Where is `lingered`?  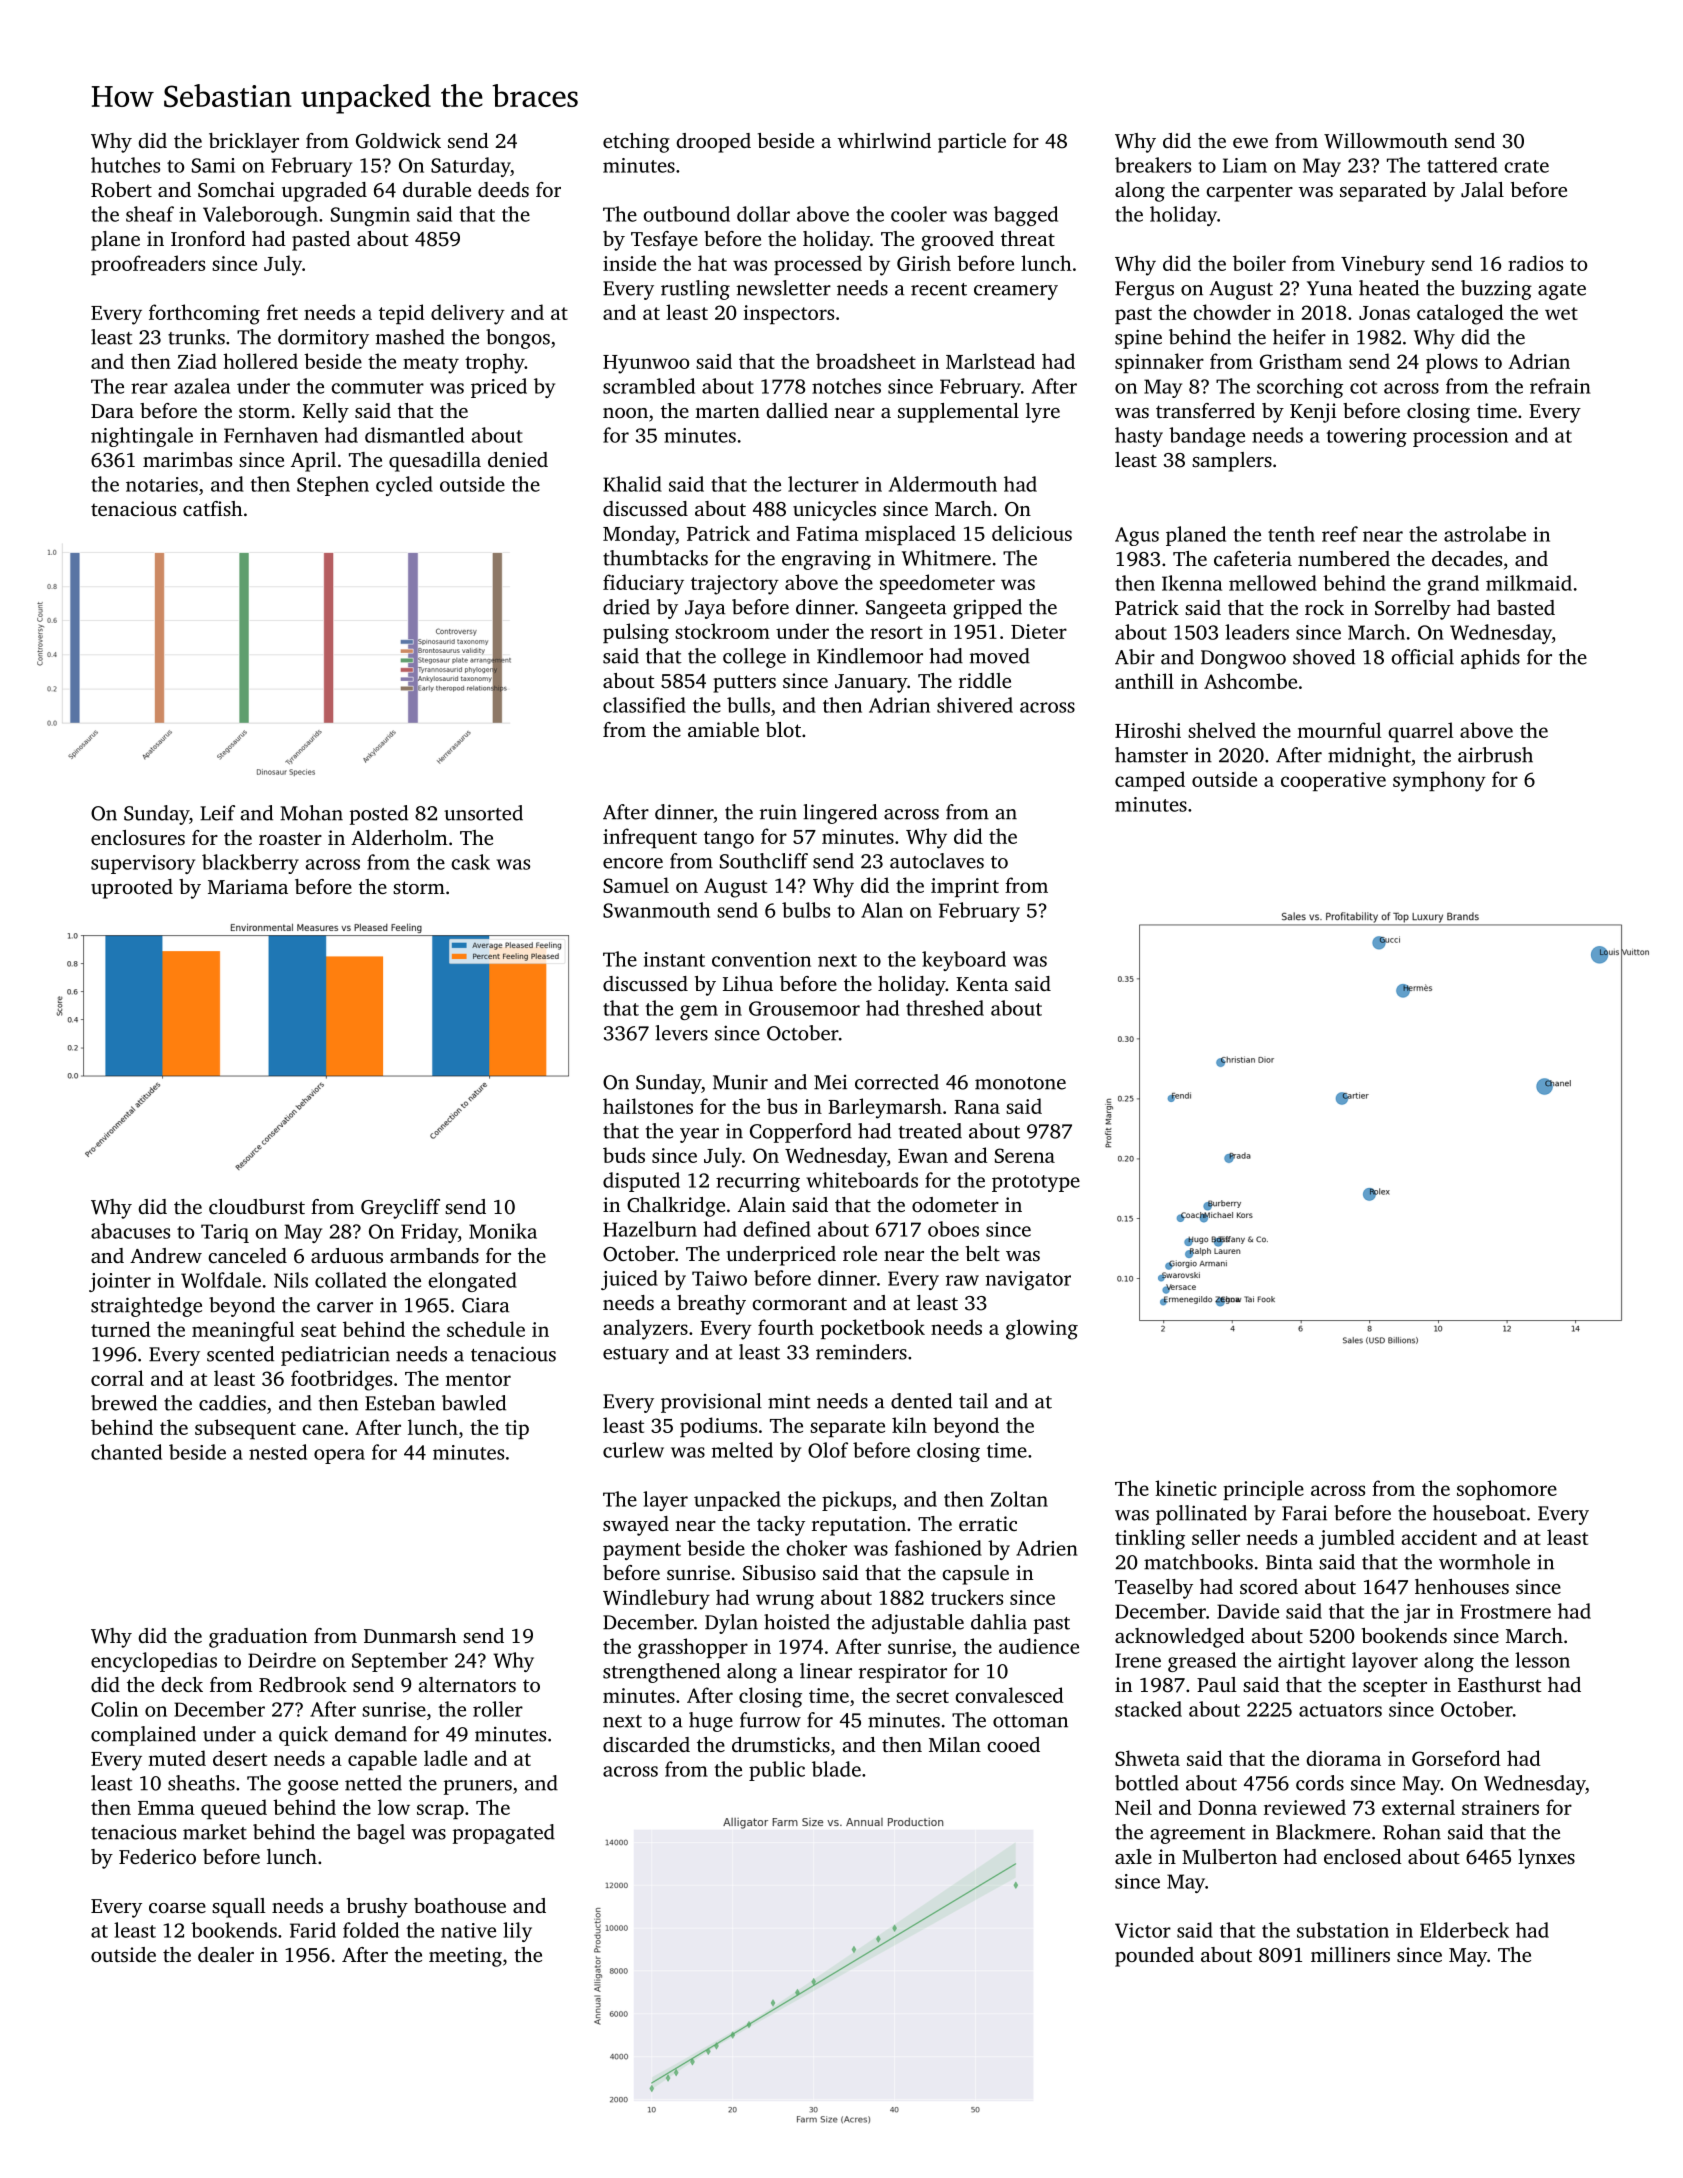 lingered is located at coordinates (840, 814).
